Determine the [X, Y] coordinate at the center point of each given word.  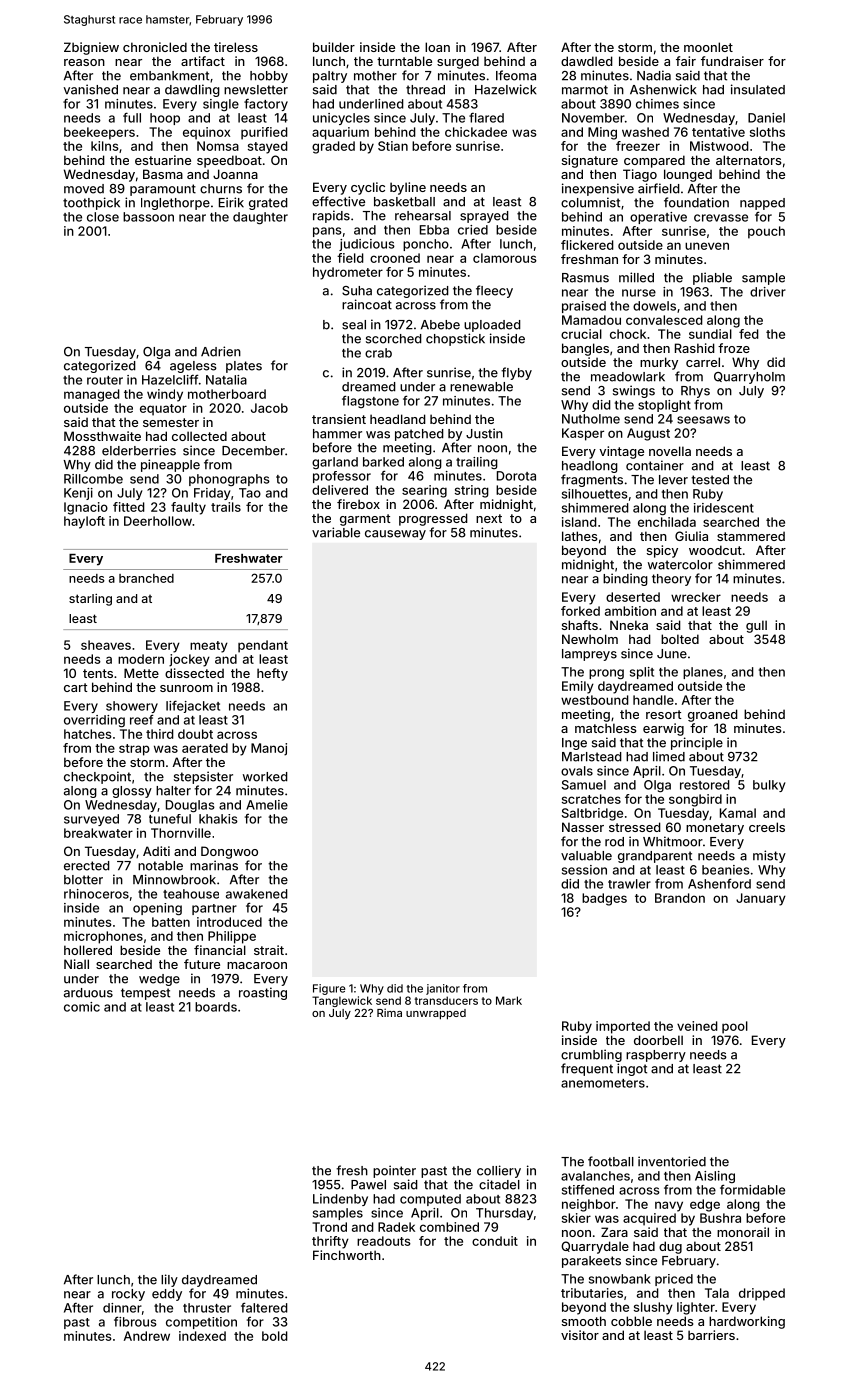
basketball [404, 202]
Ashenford [719, 883]
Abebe [440, 325]
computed [430, 1200]
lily [169, 1280]
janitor [443, 989]
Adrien [221, 351]
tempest [145, 994]
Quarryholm [749, 378]
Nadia [654, 75]
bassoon [148, 217]
